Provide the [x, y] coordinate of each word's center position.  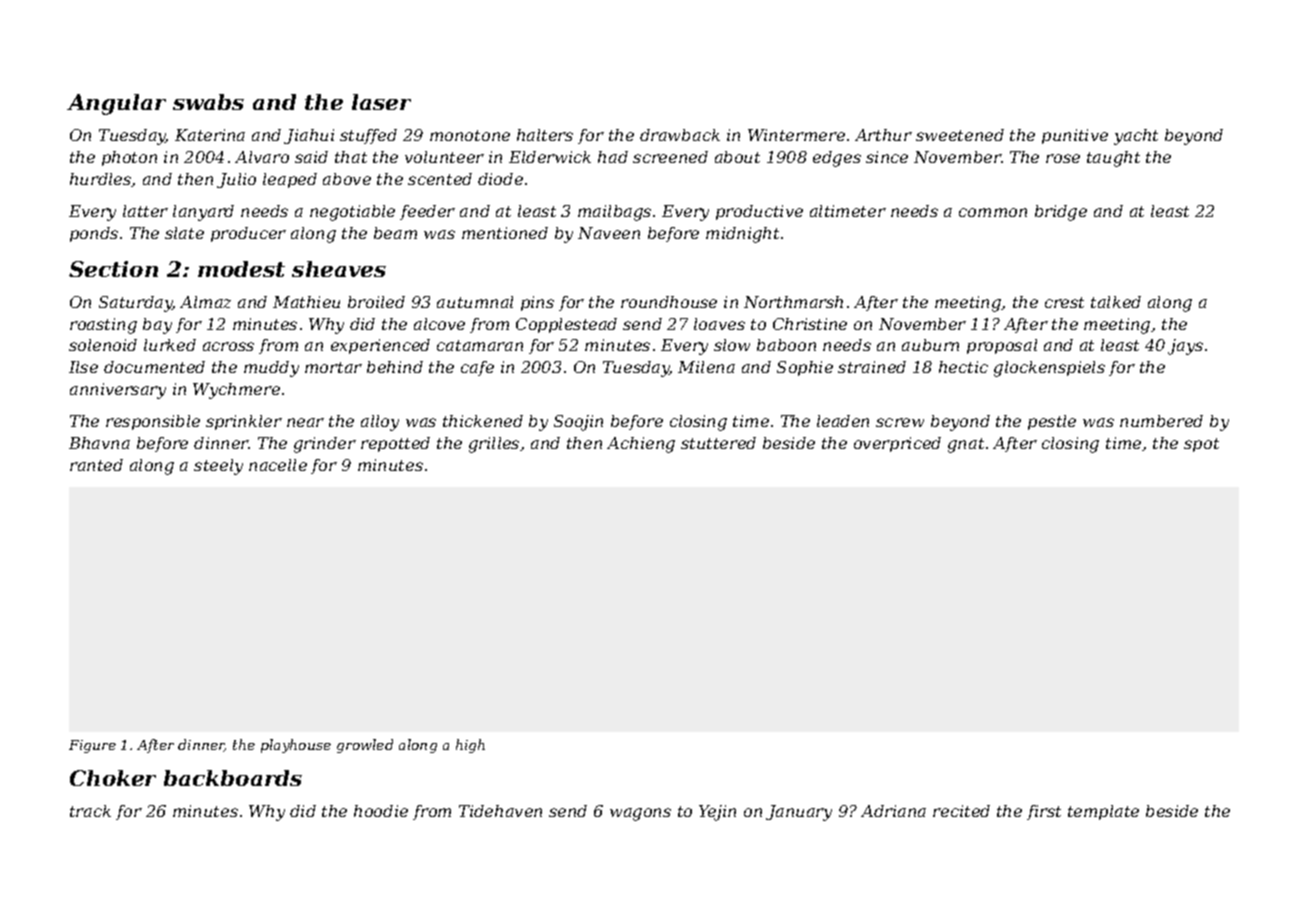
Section [113, 269]
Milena [706, 367]
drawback [680, 135]
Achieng [641, 445]
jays [1185, 347]
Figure [92, 746]
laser [381, 102]
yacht [1136, 137]
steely [218, 467]
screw [900, 422]
